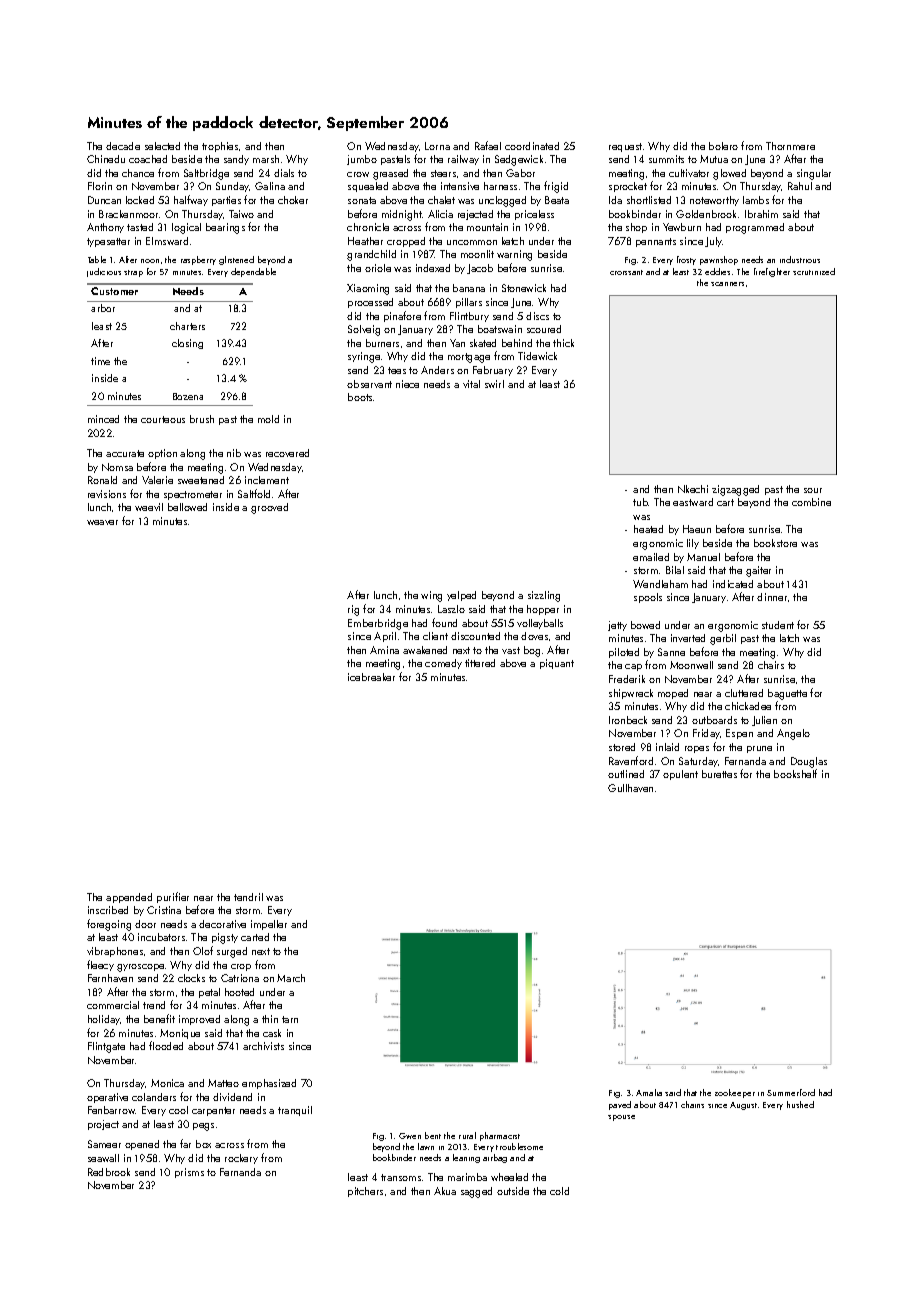 The height and width of the page is (1308, 924). What do you see at coordinates (626, 272) in the page?
I see `croissant` at bounding box center [626, 272].
